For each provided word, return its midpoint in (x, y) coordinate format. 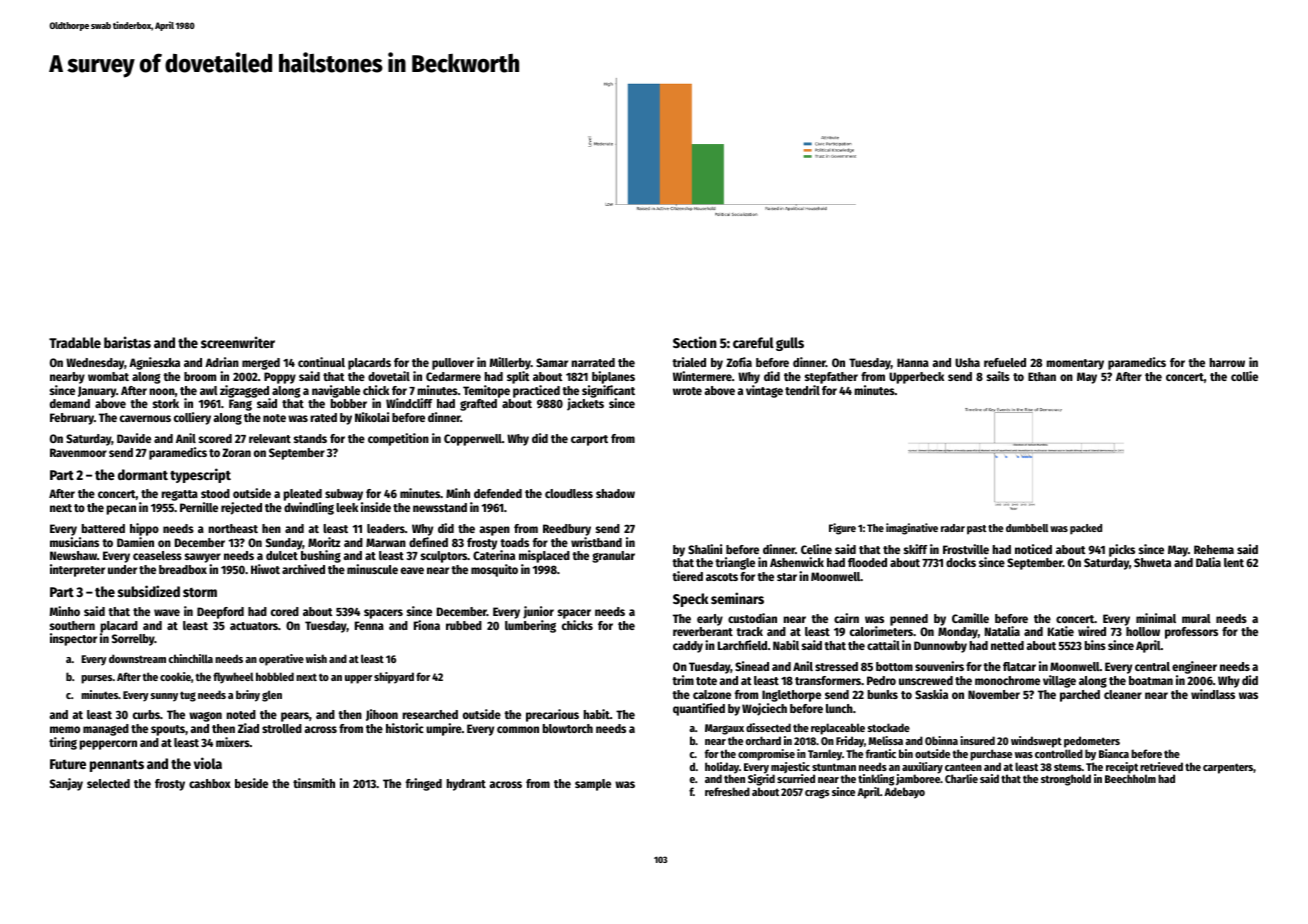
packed (1086, 529)
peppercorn (108, 745)
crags (817, 794)
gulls (790, 344)
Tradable (75, 342)
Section (695, 342)
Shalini (705, 549)
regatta (180, 495)
